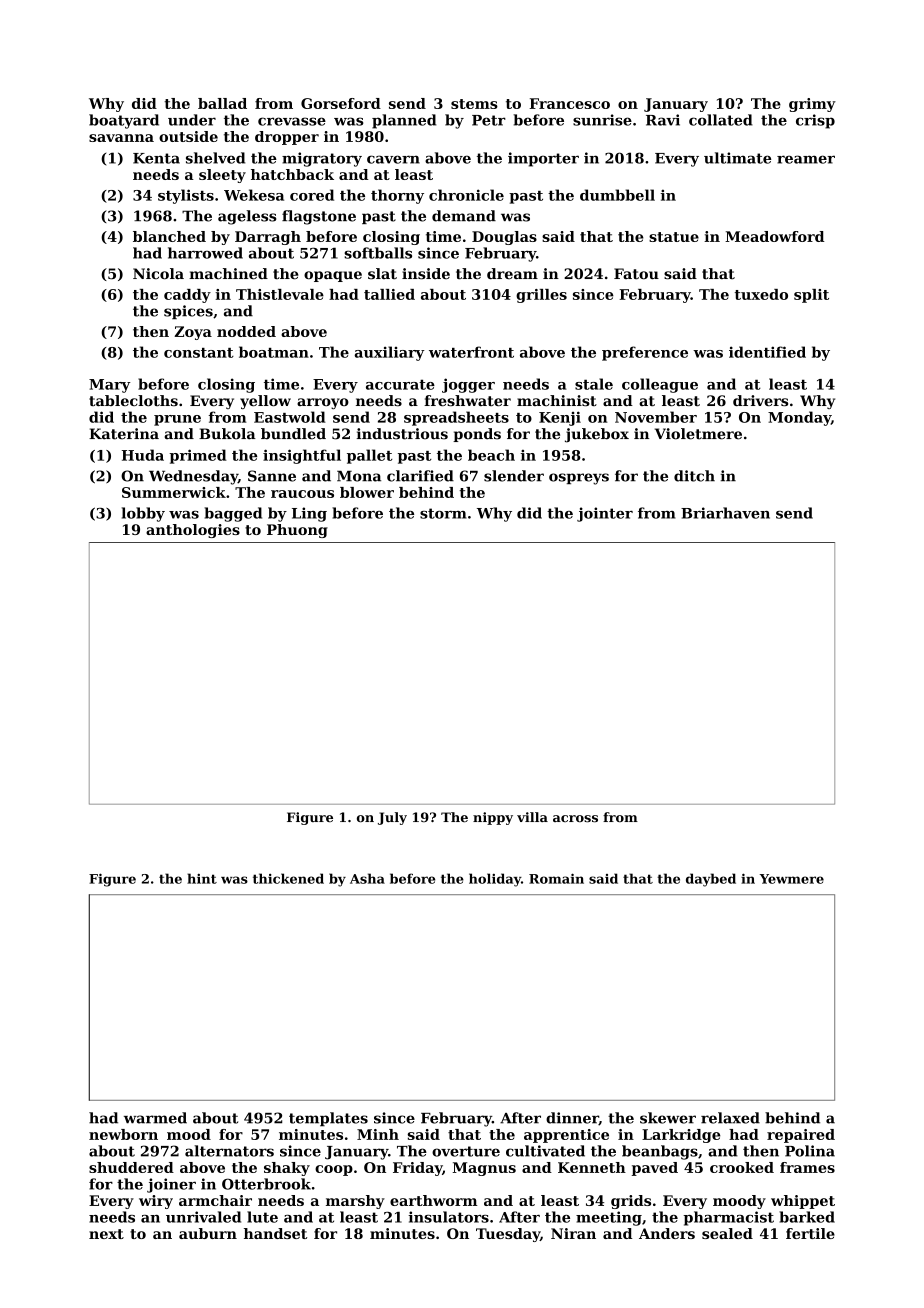 The width and height of the document is (924, 1308). I want to click on July, so click(392, 818).
